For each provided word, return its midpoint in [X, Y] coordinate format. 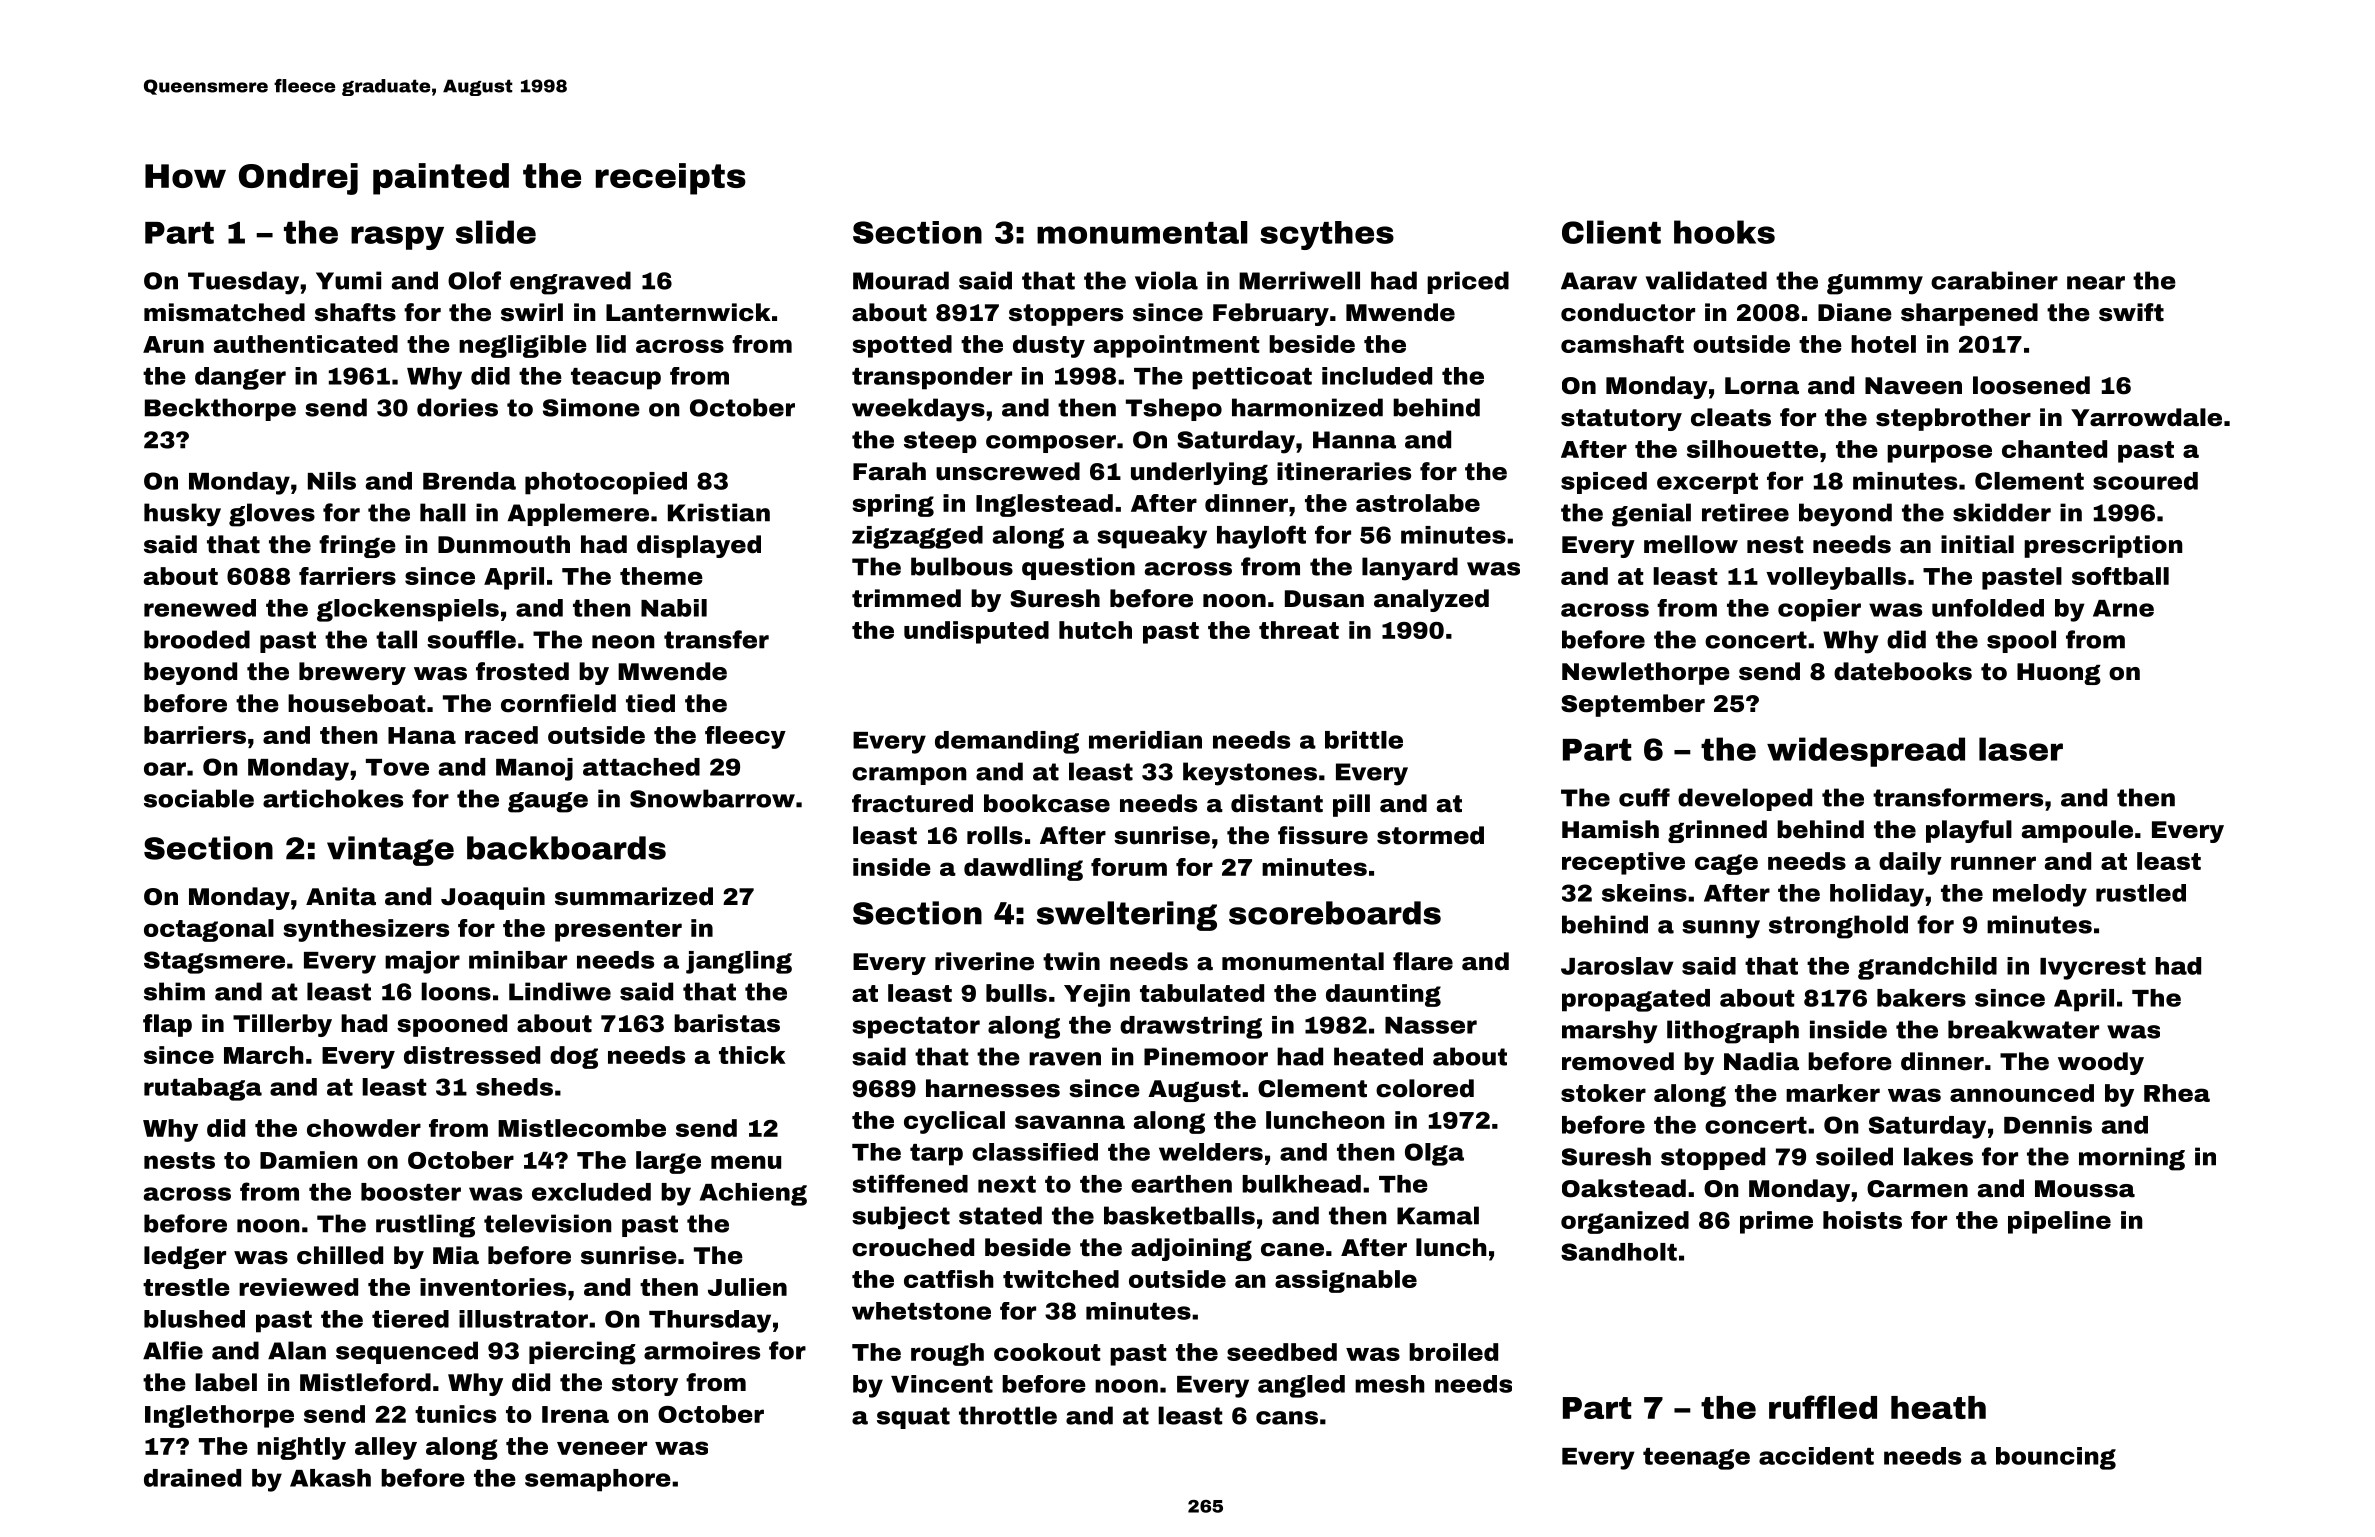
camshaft [1622, 344]
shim [174, 991]
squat [913, 1418]
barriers [195, 735]
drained [192, 1478]
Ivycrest [2093, 969]
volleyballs [1836, 578]
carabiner [1994, 280]
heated [1378, 1056]
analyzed [1431, 600]
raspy [397, 238]
